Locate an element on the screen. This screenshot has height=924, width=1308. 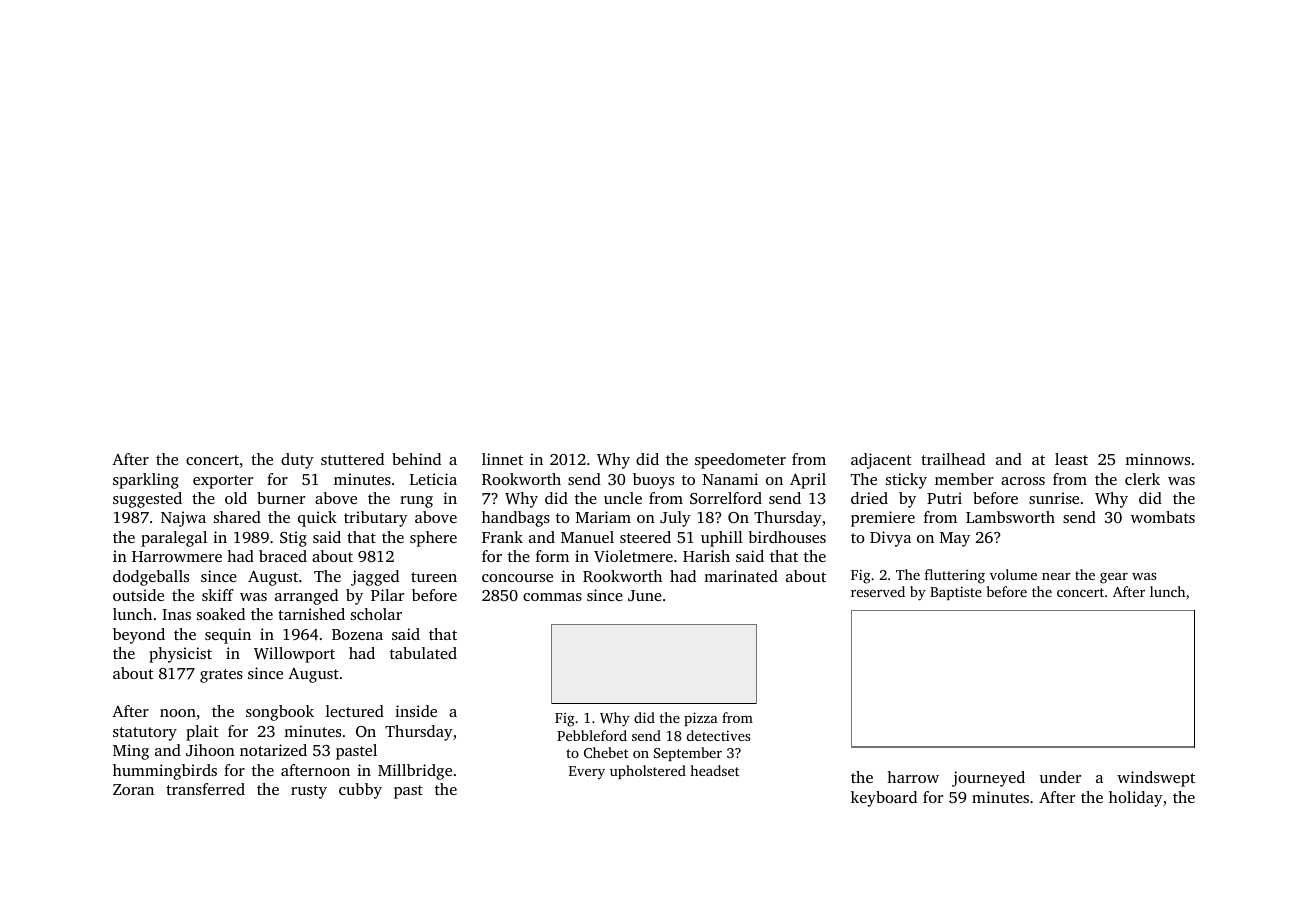
duty is located at coordinates (297, 461).
